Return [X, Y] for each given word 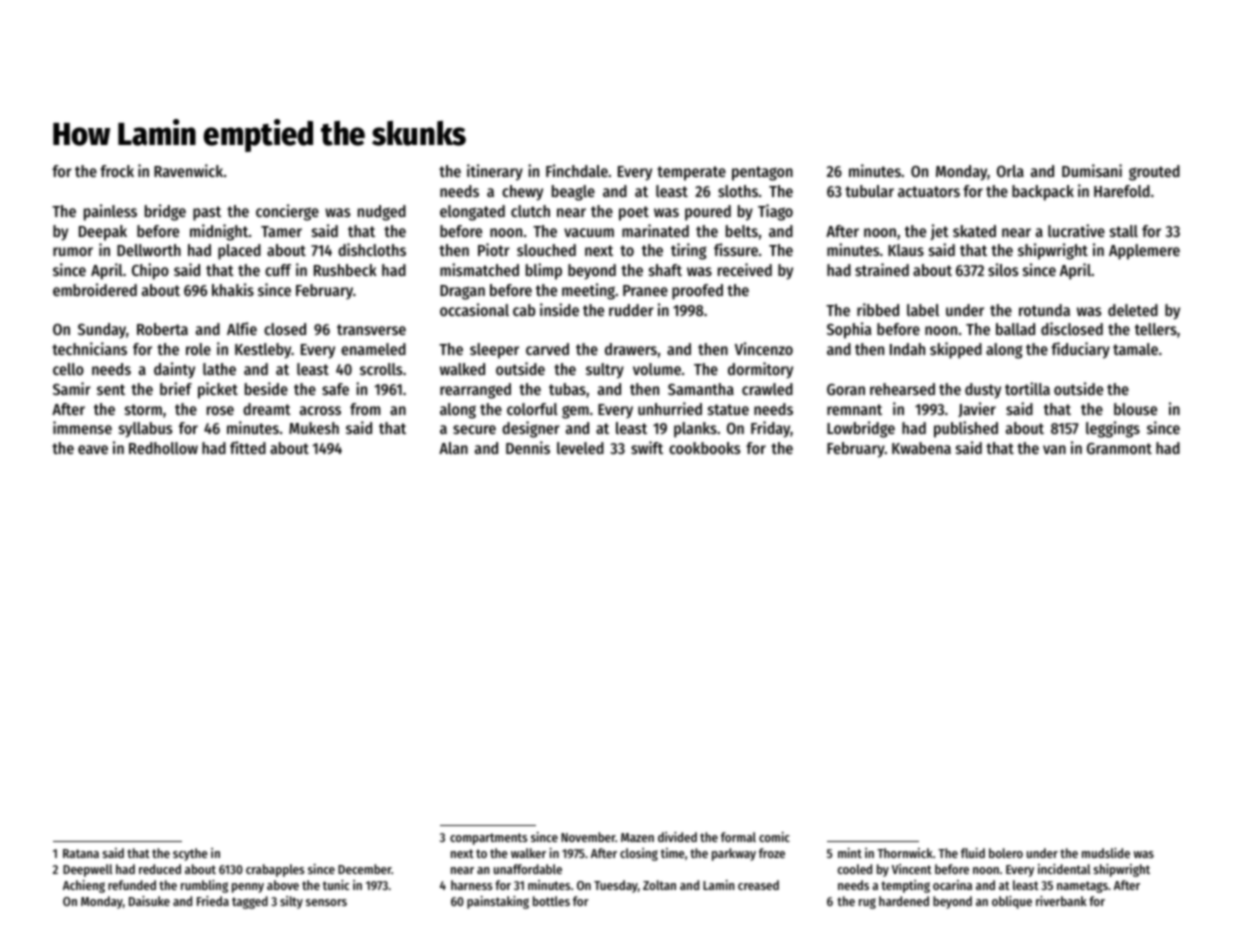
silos [1003, 269]
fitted [248, 447]
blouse [1135, 409]
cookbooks [705, 448]
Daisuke [149, 901]
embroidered [95, 289]
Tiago [775, 212]
